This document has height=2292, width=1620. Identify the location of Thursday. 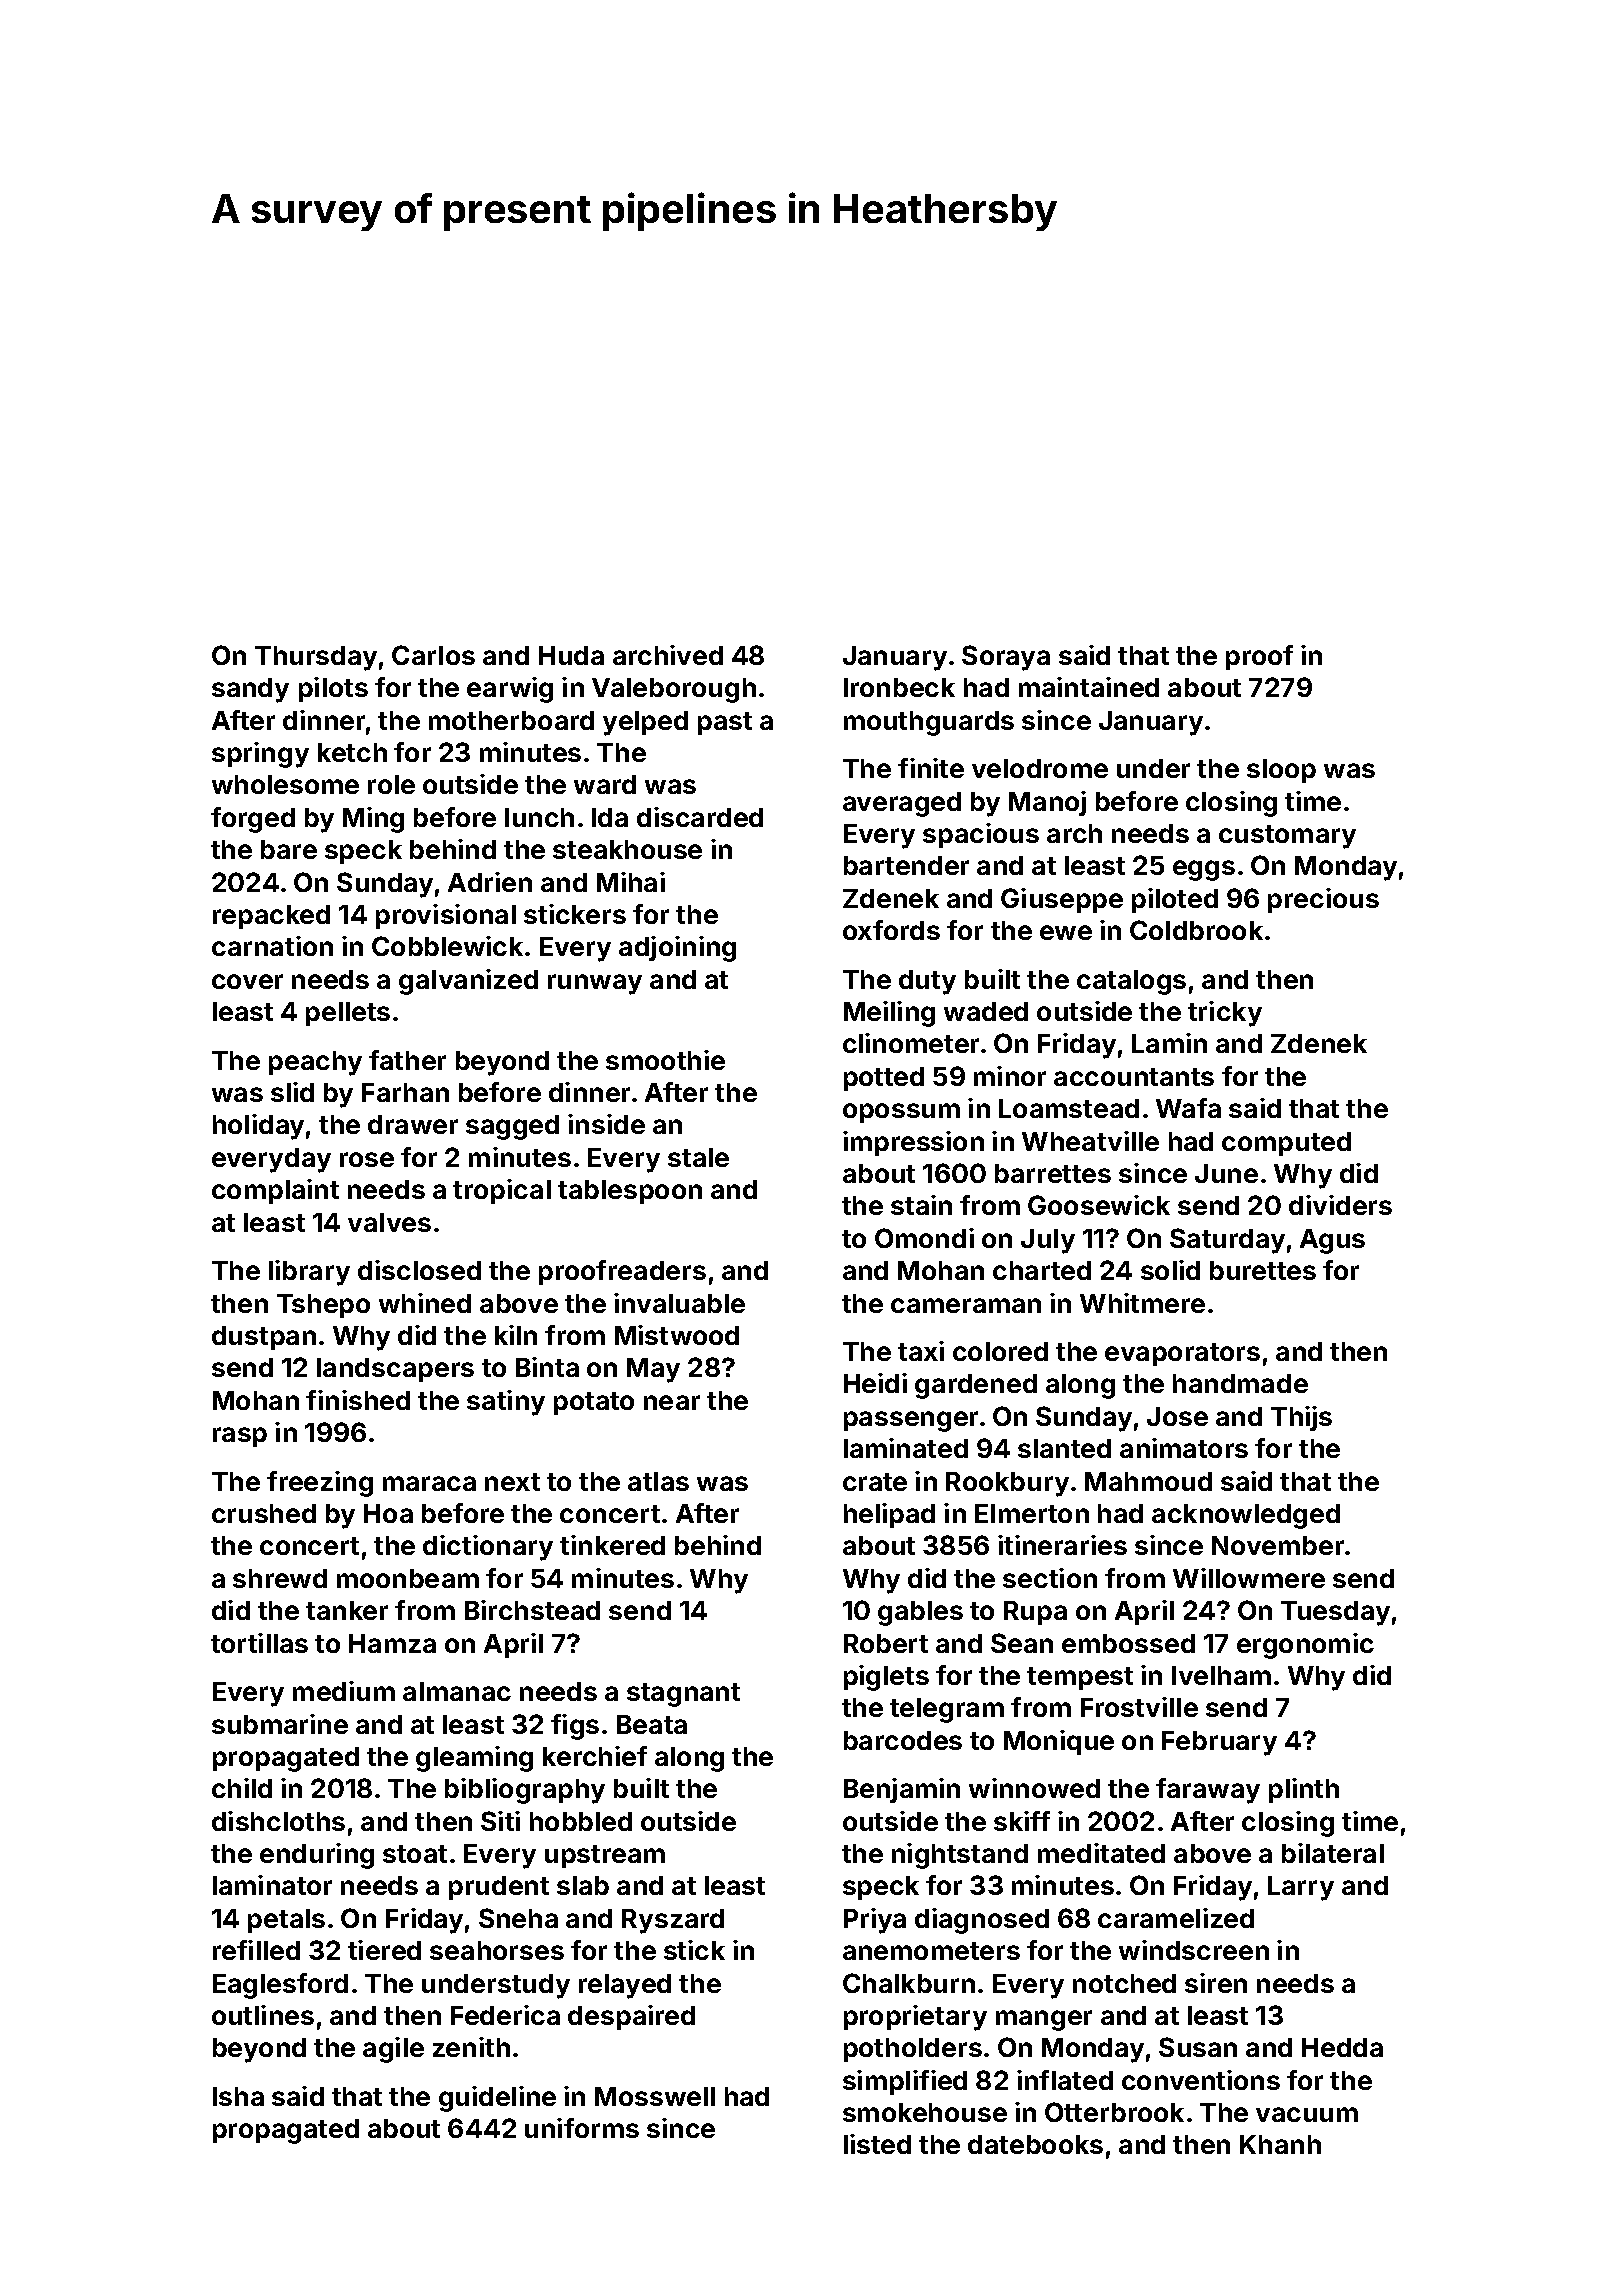
(316, 658).
